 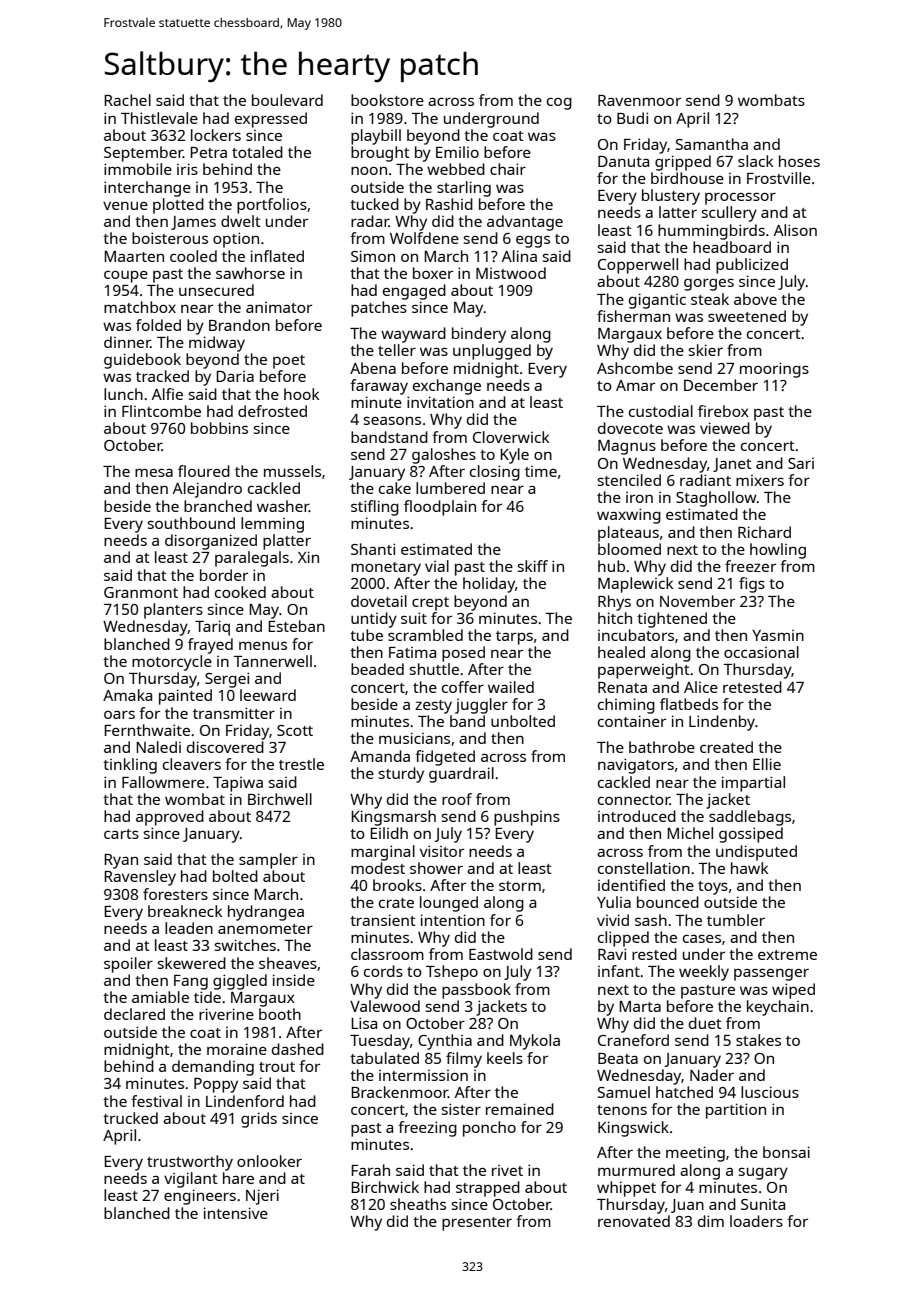 I want to click on Ellie, so click(x=767, y=764).
